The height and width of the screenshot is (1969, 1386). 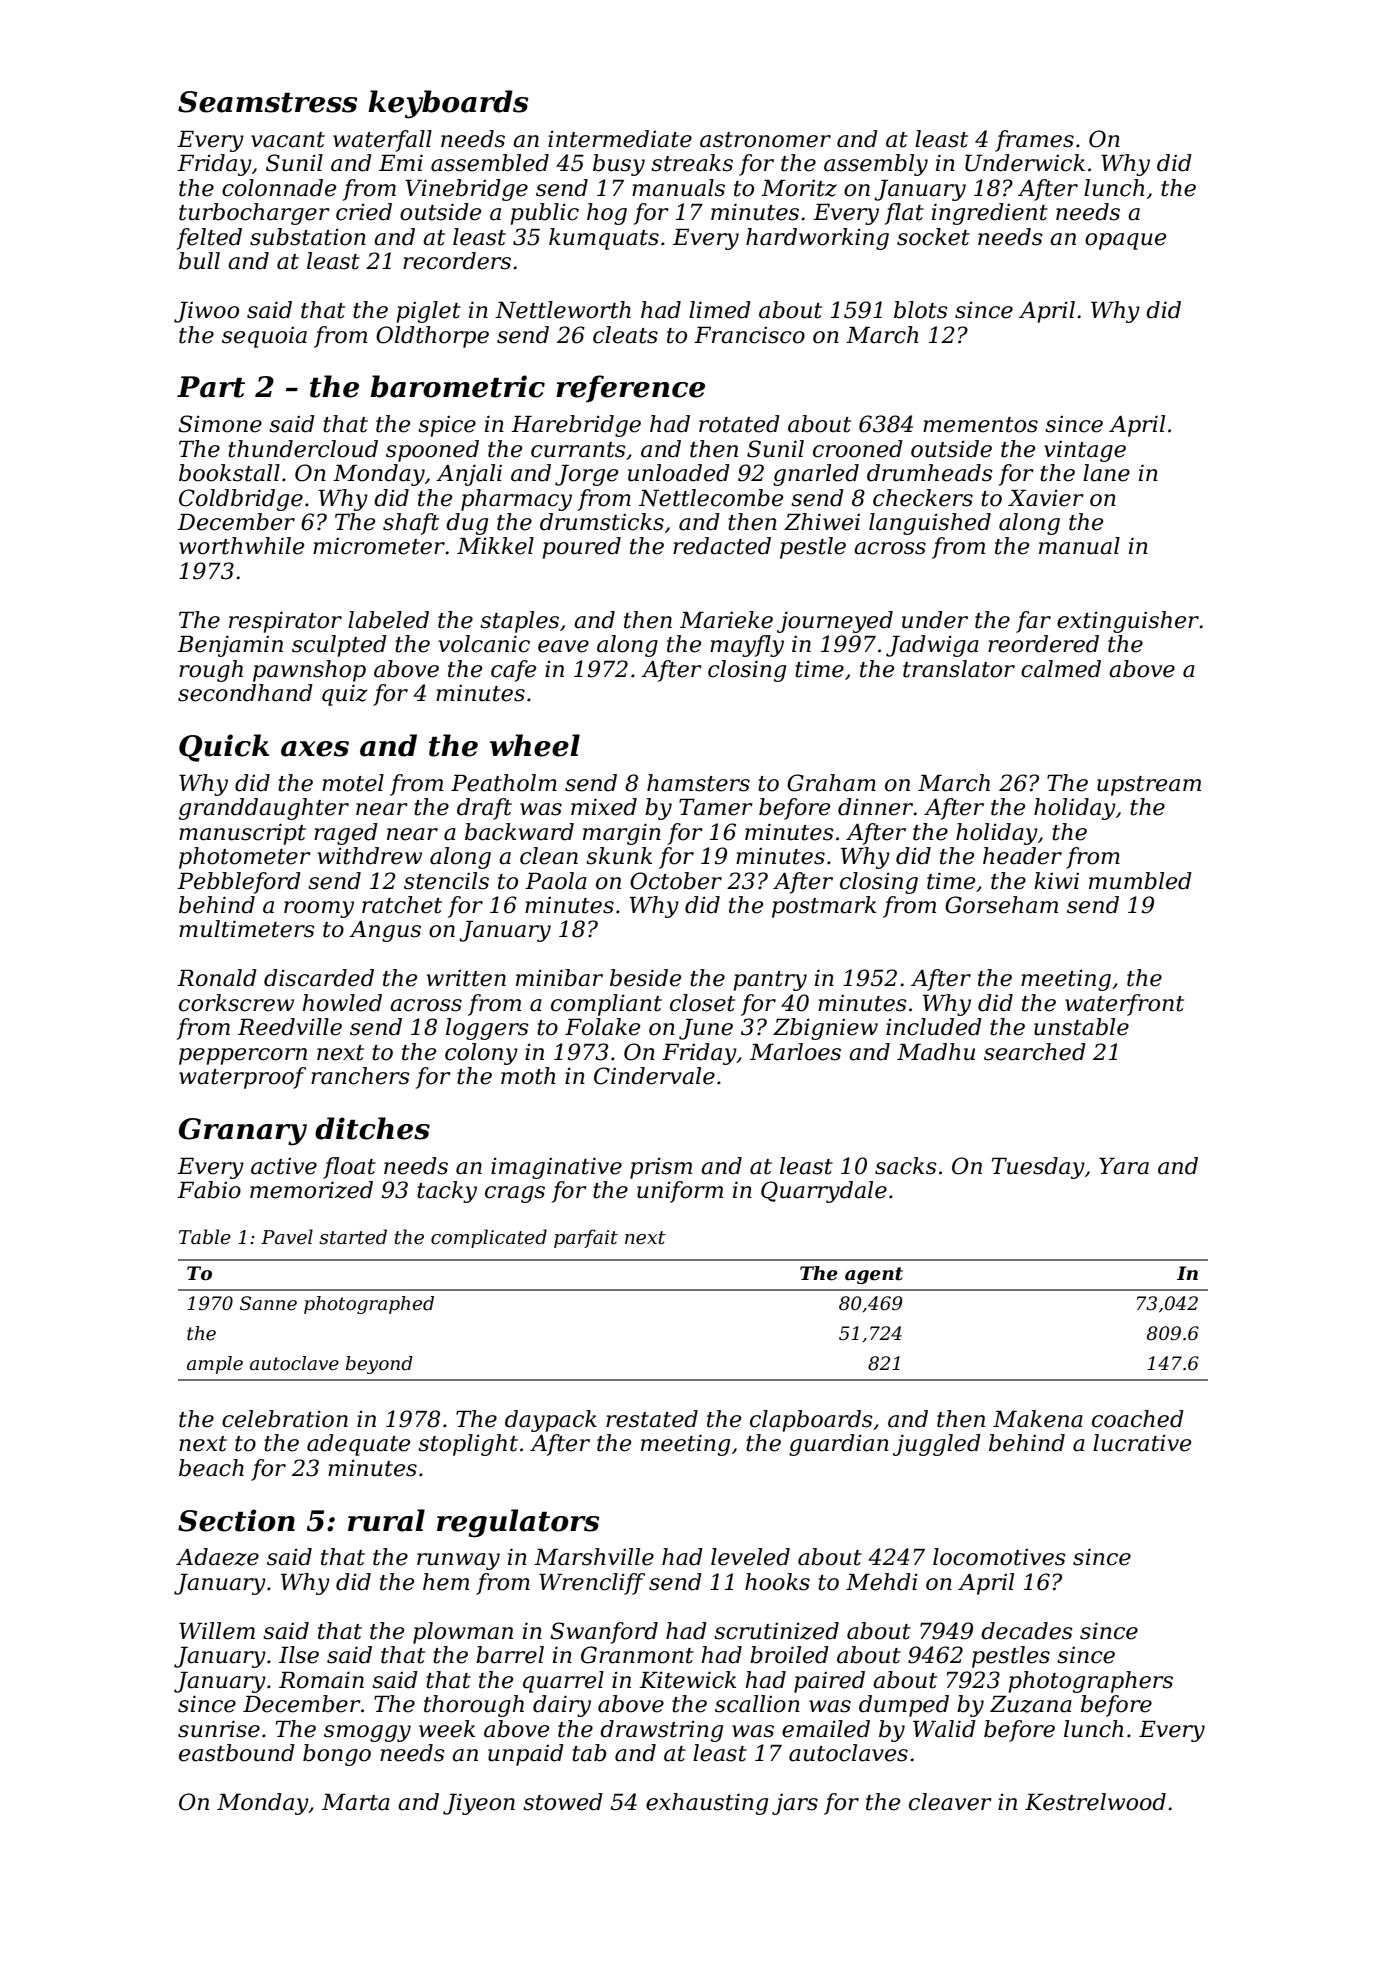 What do you see at coordinates (1061, 669) in the screenshot?
I see `calmed` at bounding box center [1061, 669].
